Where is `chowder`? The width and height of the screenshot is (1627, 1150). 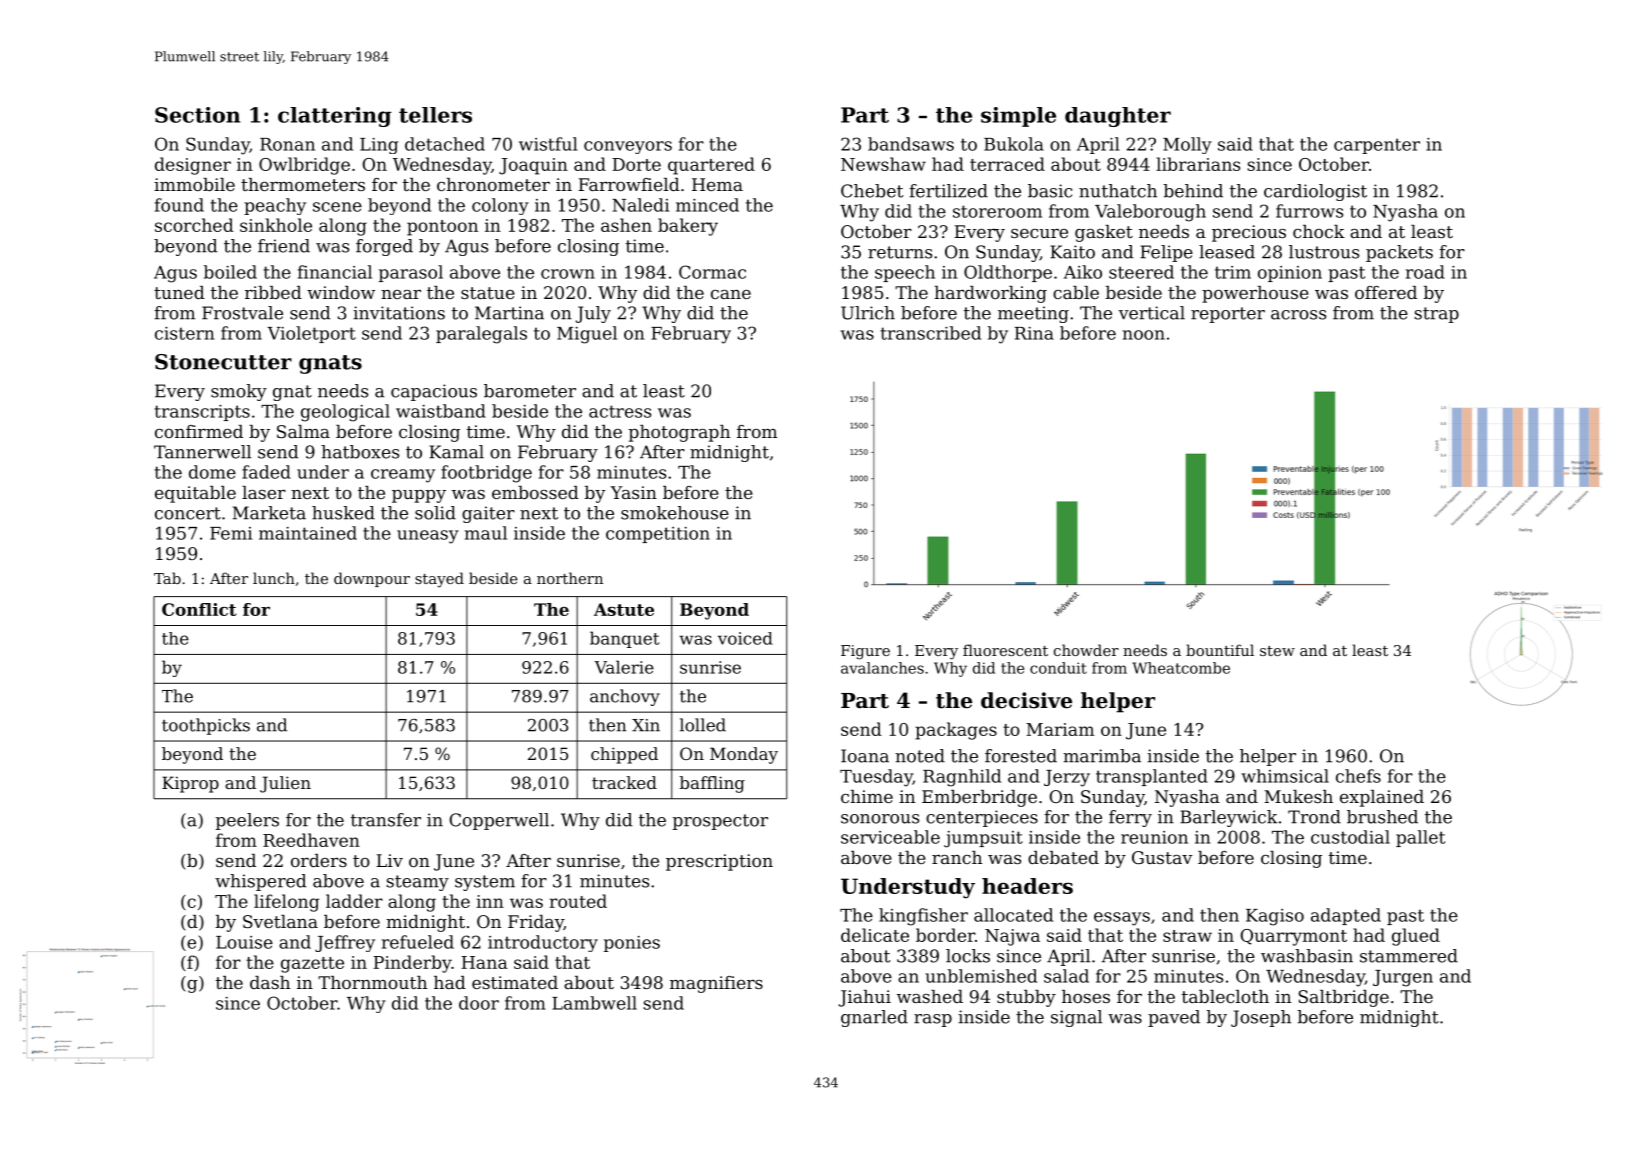
chowder is located at coordinates (1086, 650).
